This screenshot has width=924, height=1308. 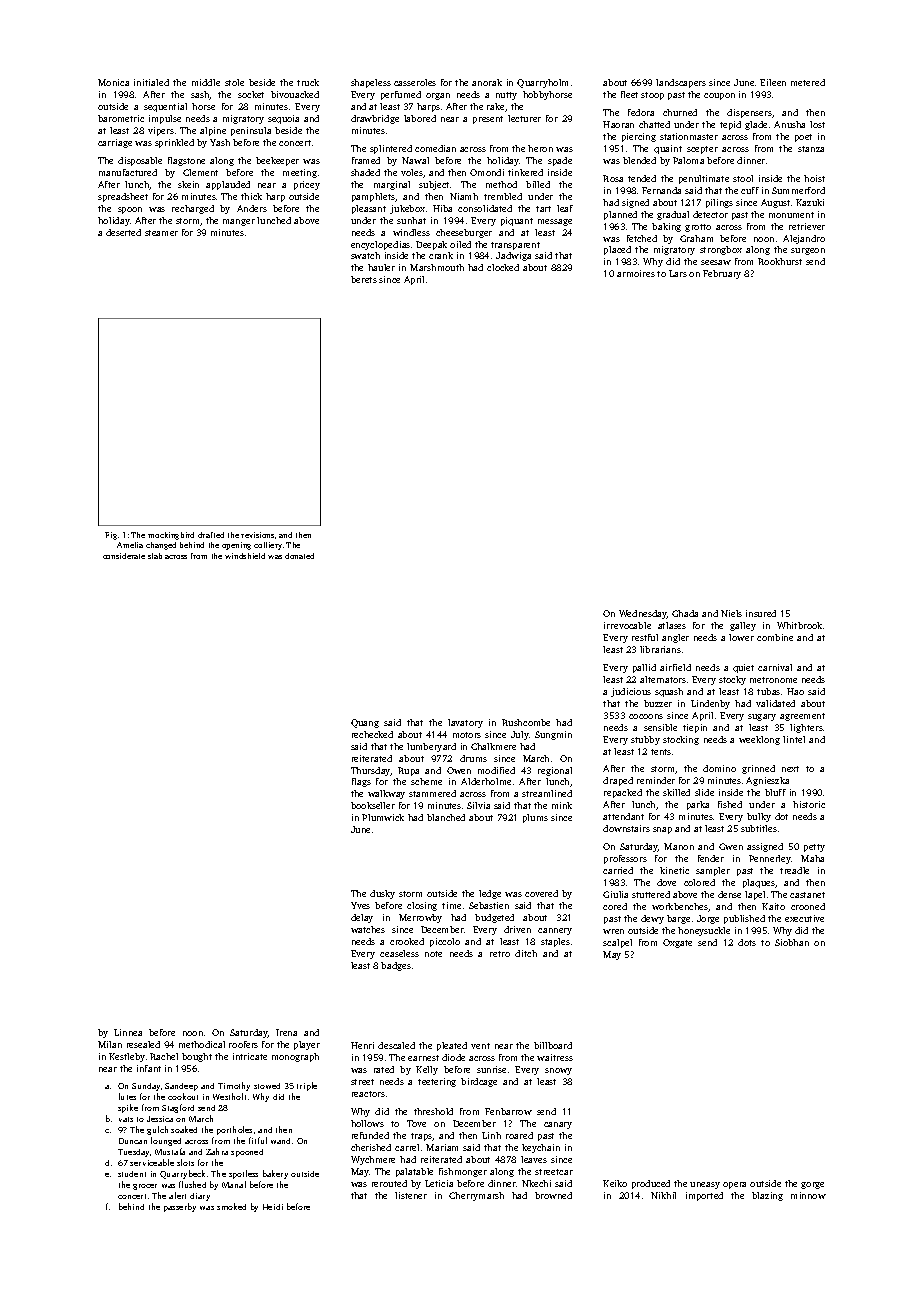 What do you see at coordinates (565, 208) in the screenshot?
I see `leaf` at bounding box center [565, 208].
